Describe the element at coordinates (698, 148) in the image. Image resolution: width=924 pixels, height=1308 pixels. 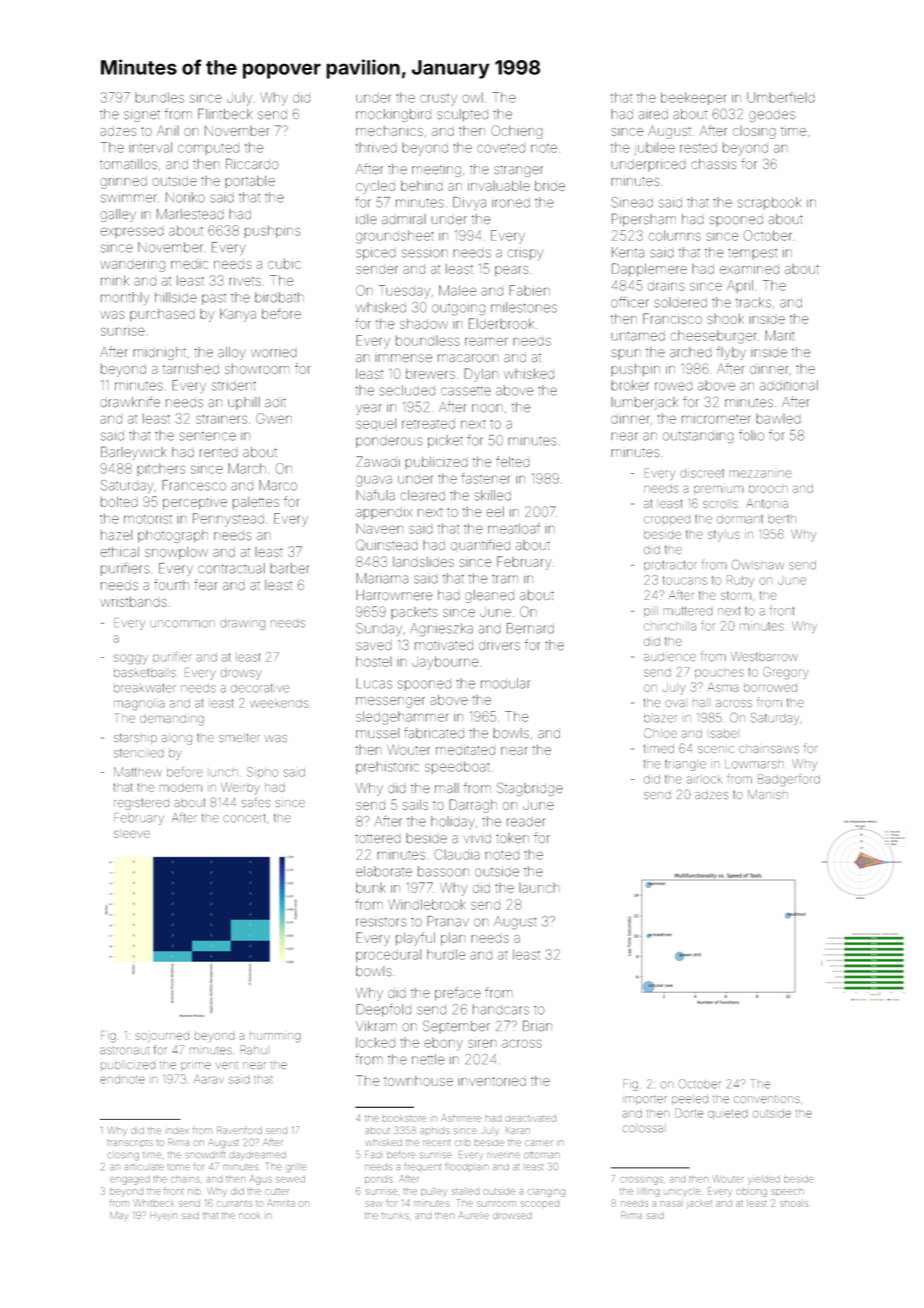
I see `rested` at that location.
